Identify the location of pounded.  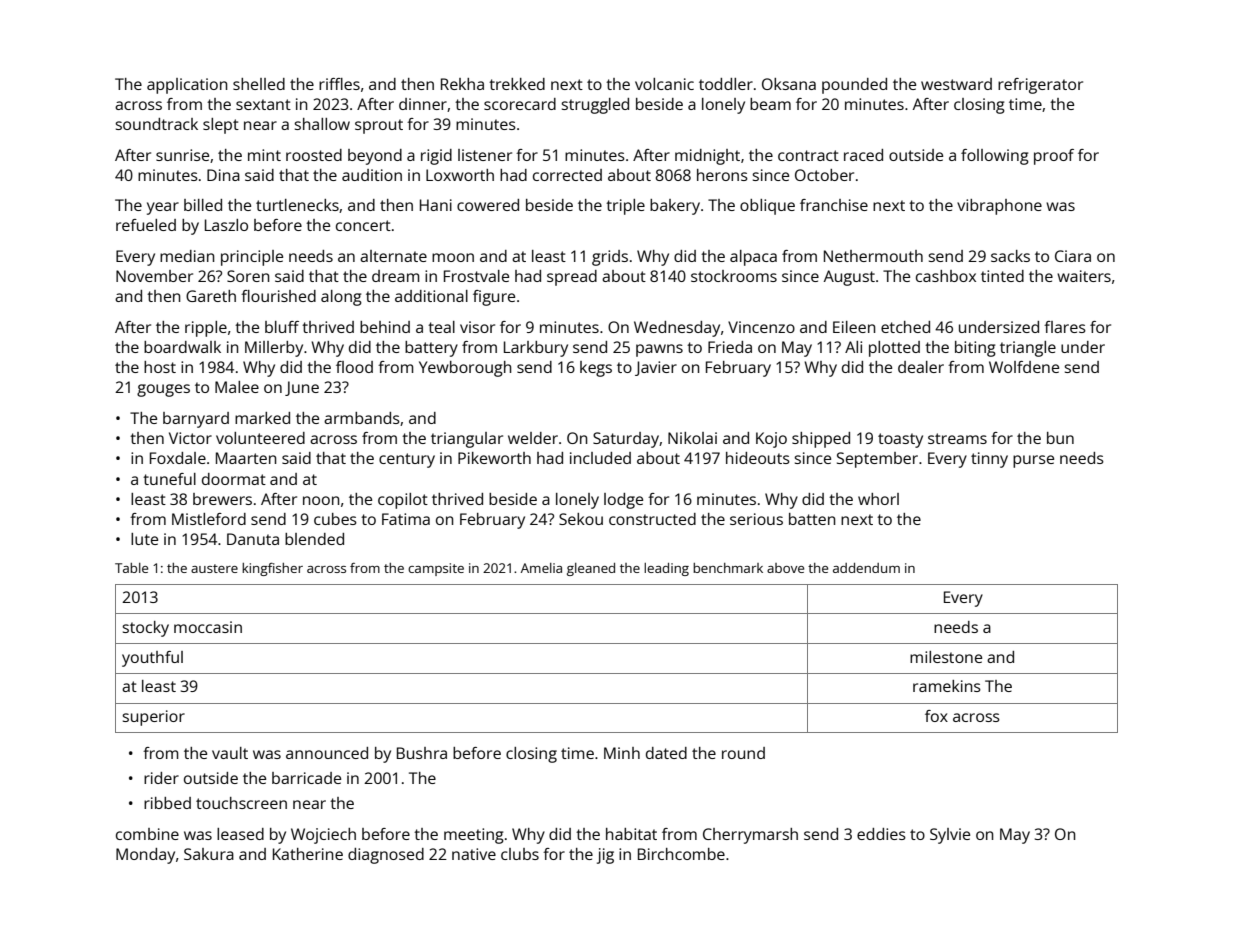
(854, 86).
